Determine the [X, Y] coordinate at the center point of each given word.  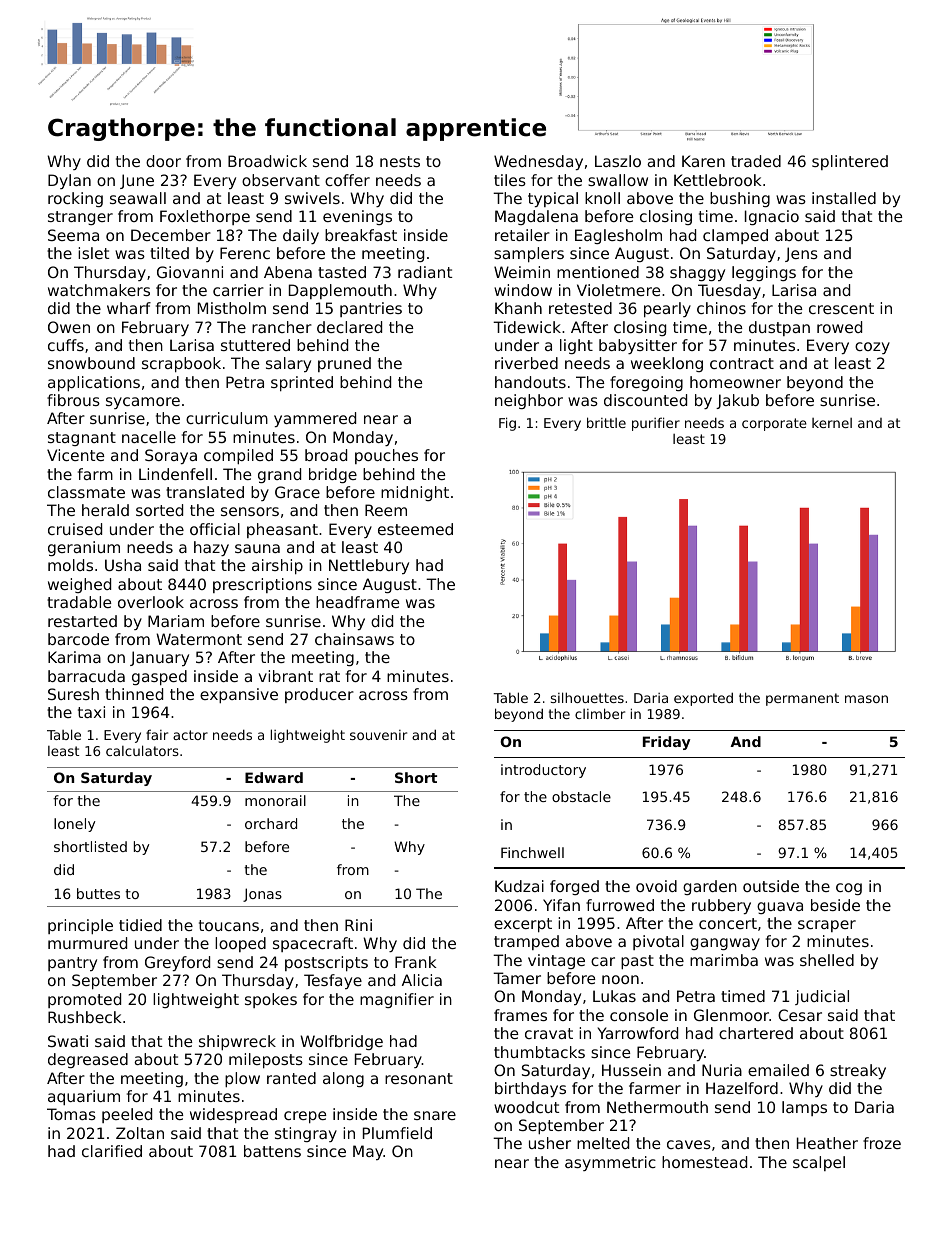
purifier [656, 424]
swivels [312, 198]
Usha [123, 565]
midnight [415, 493]
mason [866, 699]
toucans [229, 925]
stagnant [82, 439]
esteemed [415, 529]
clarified [112, 1151]
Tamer [517, 978]
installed [844, 198]
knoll [602, 198]
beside [835, 905]
